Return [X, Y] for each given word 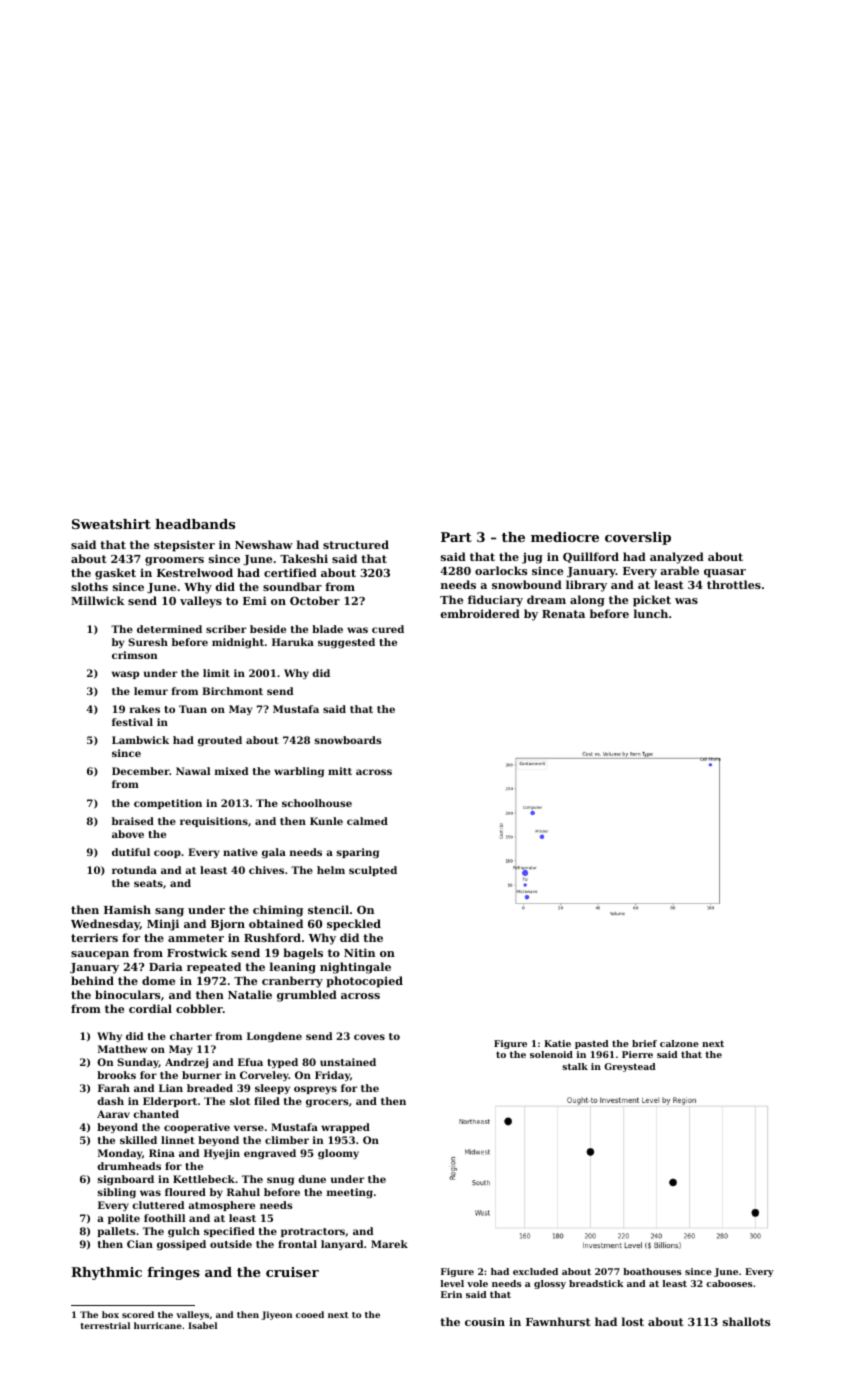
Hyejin [222, 1154]
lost [633, 1321]
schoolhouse [317, 803]
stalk [575, 1066]
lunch [651, 613]
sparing [358, 853]
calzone [679, 1043]
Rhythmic [106, 1273]
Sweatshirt [111, 524]
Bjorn [228, 925]
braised [133, 821]
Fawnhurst [558, 1321]
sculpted [373, 871]
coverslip [638, 538]
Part [456, 537]
